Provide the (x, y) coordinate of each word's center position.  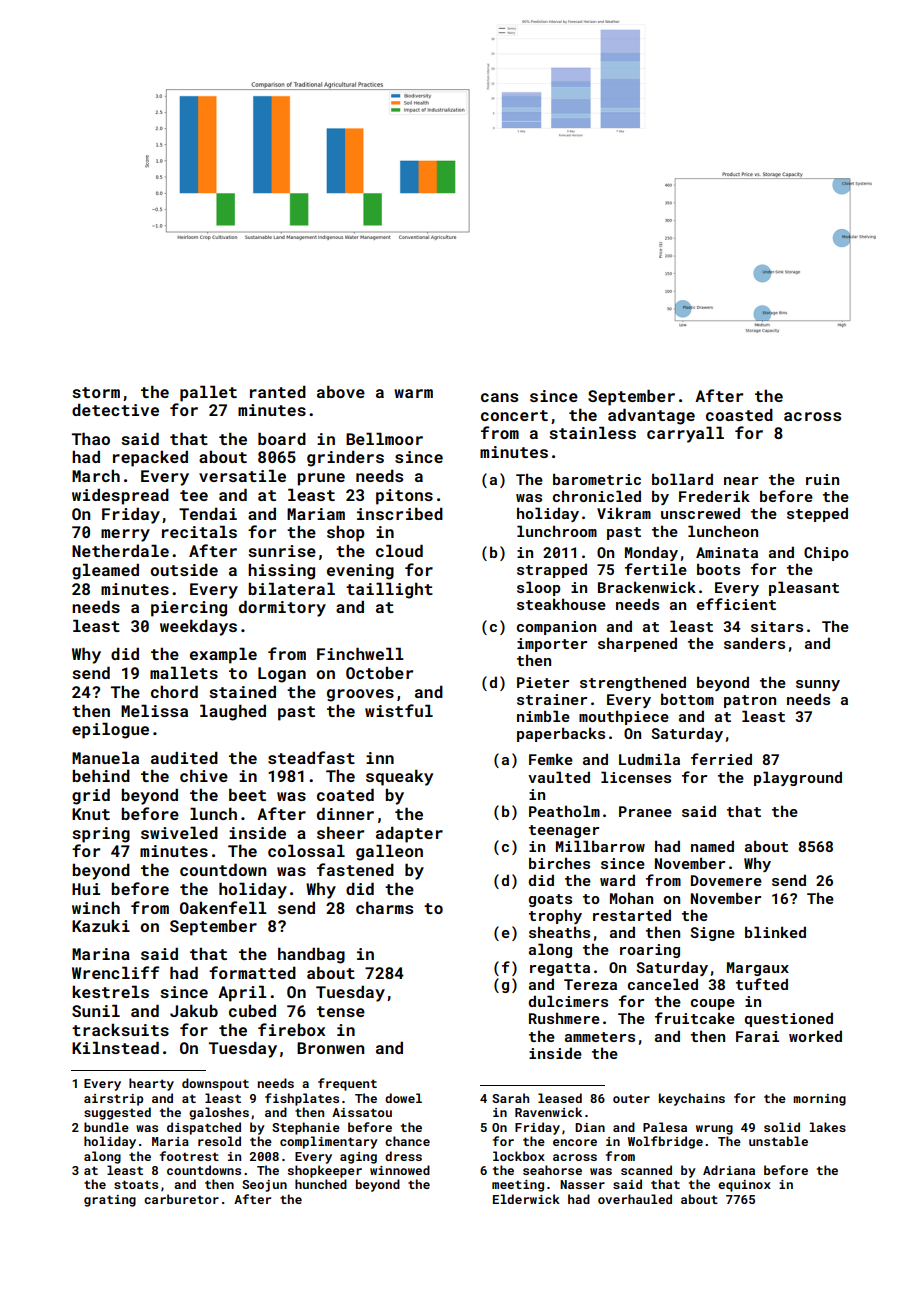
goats (550, 900)
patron (750, 701)
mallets (184, 672)
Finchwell (360, 653)
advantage (651, 416)
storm (96, 392)
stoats (136, 1184)
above (341, 391)
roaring (650, 951)
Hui (86, 889)
